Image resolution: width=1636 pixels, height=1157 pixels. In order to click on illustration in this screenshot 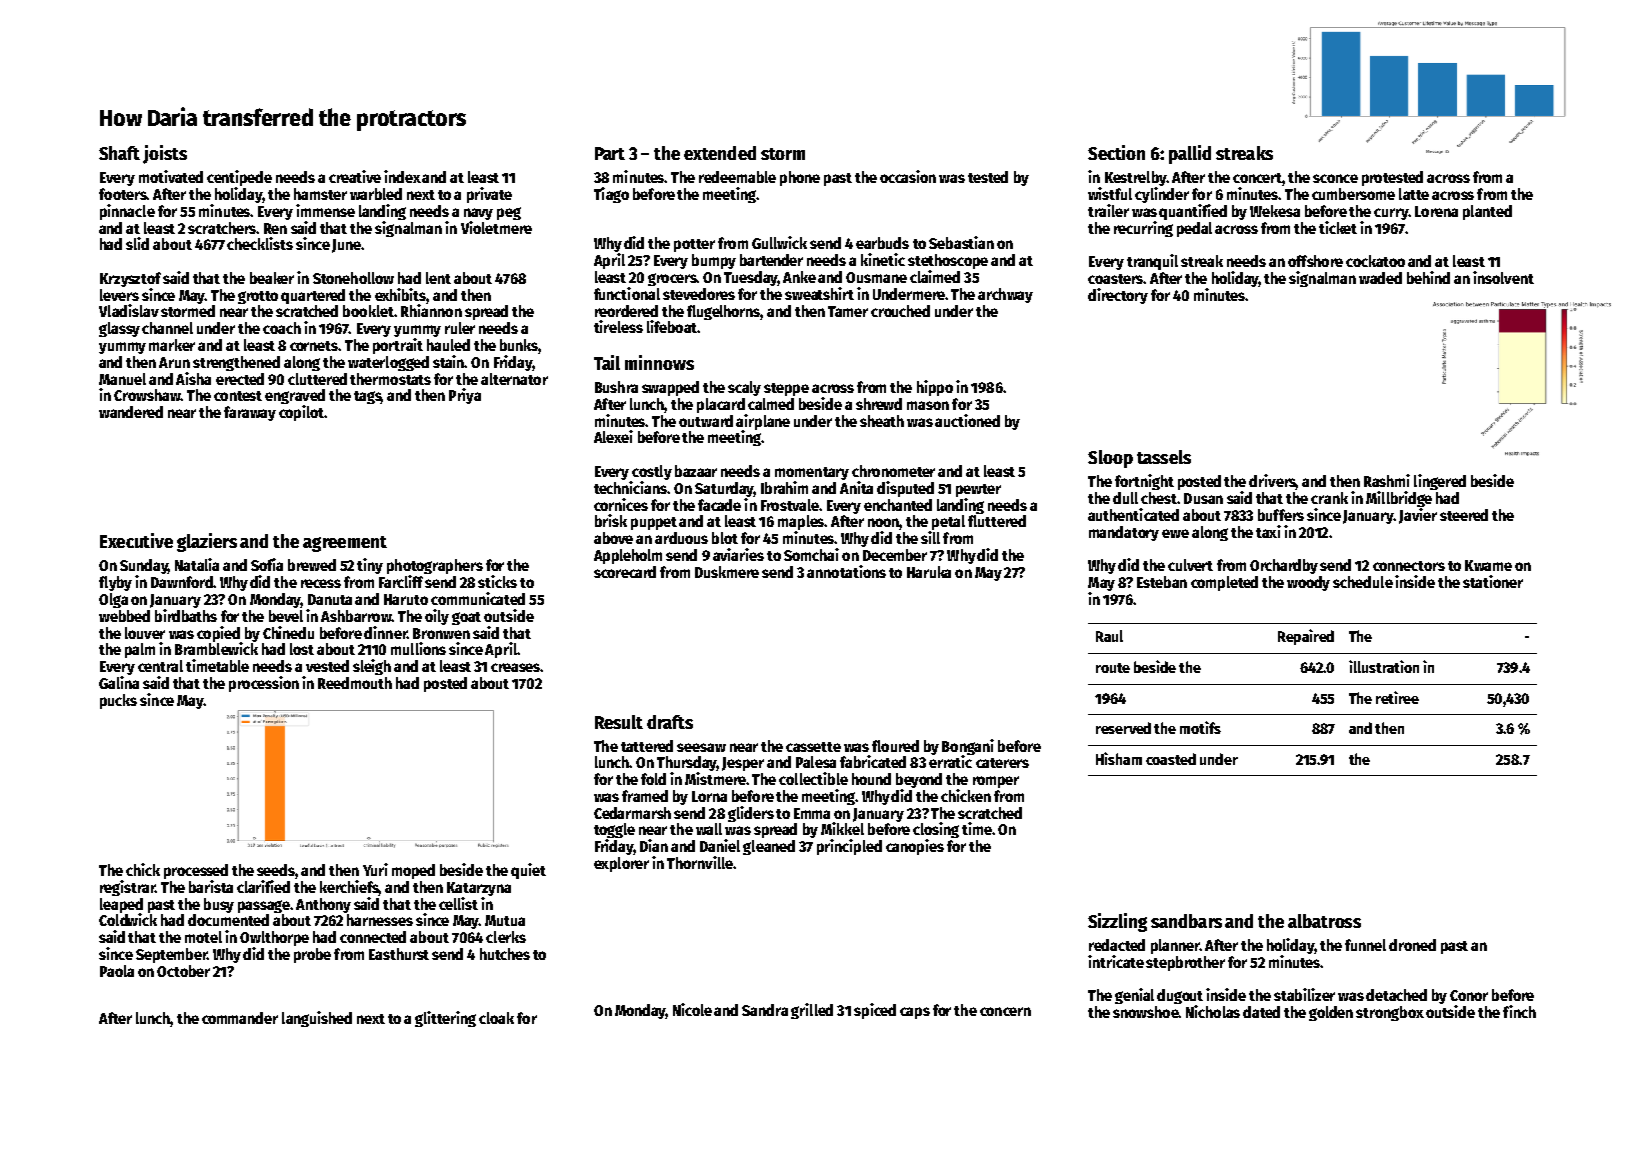, I will do `click(1384, 666)`.
